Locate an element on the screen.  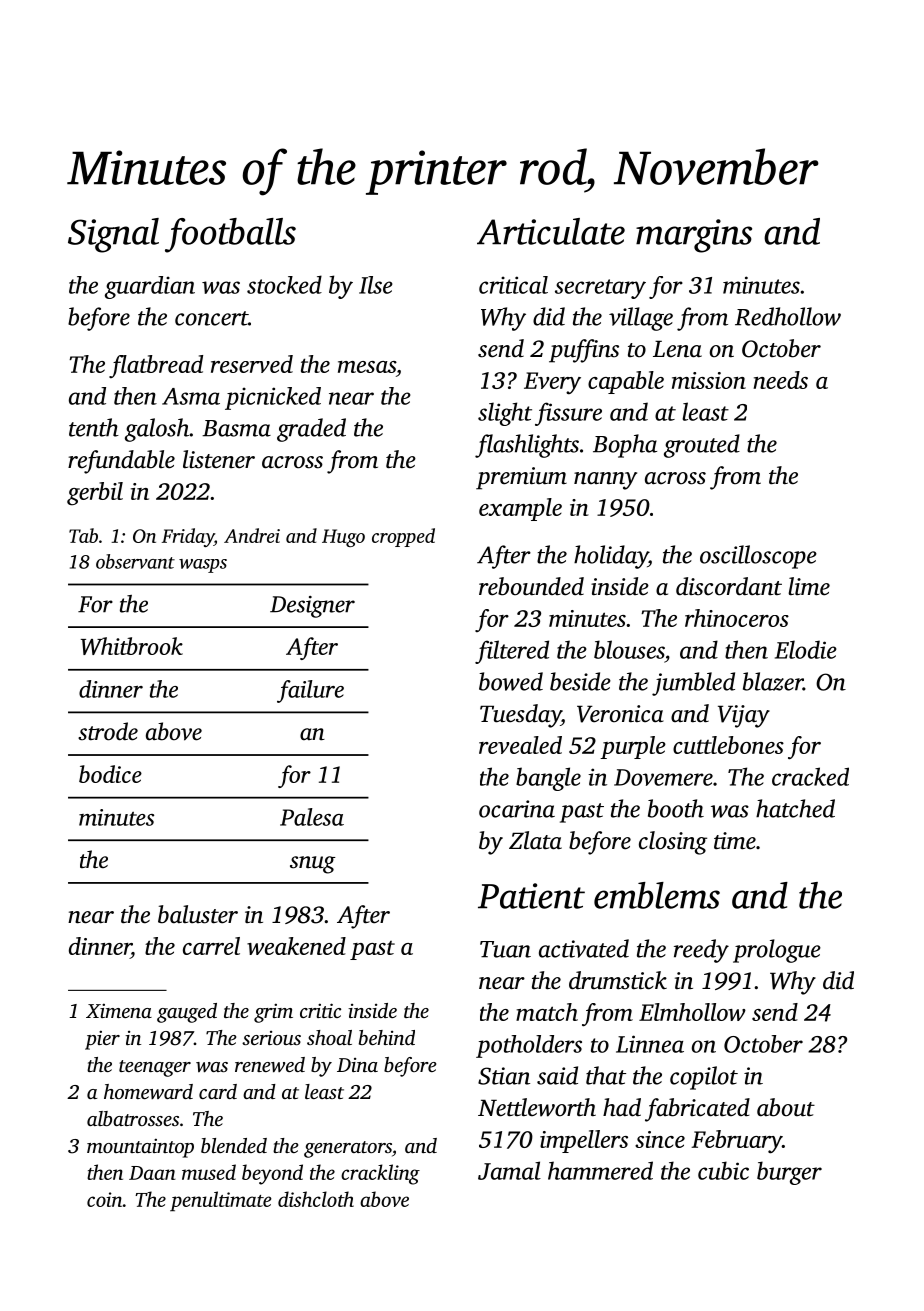
Patient is located at coordinates (531, 896).
